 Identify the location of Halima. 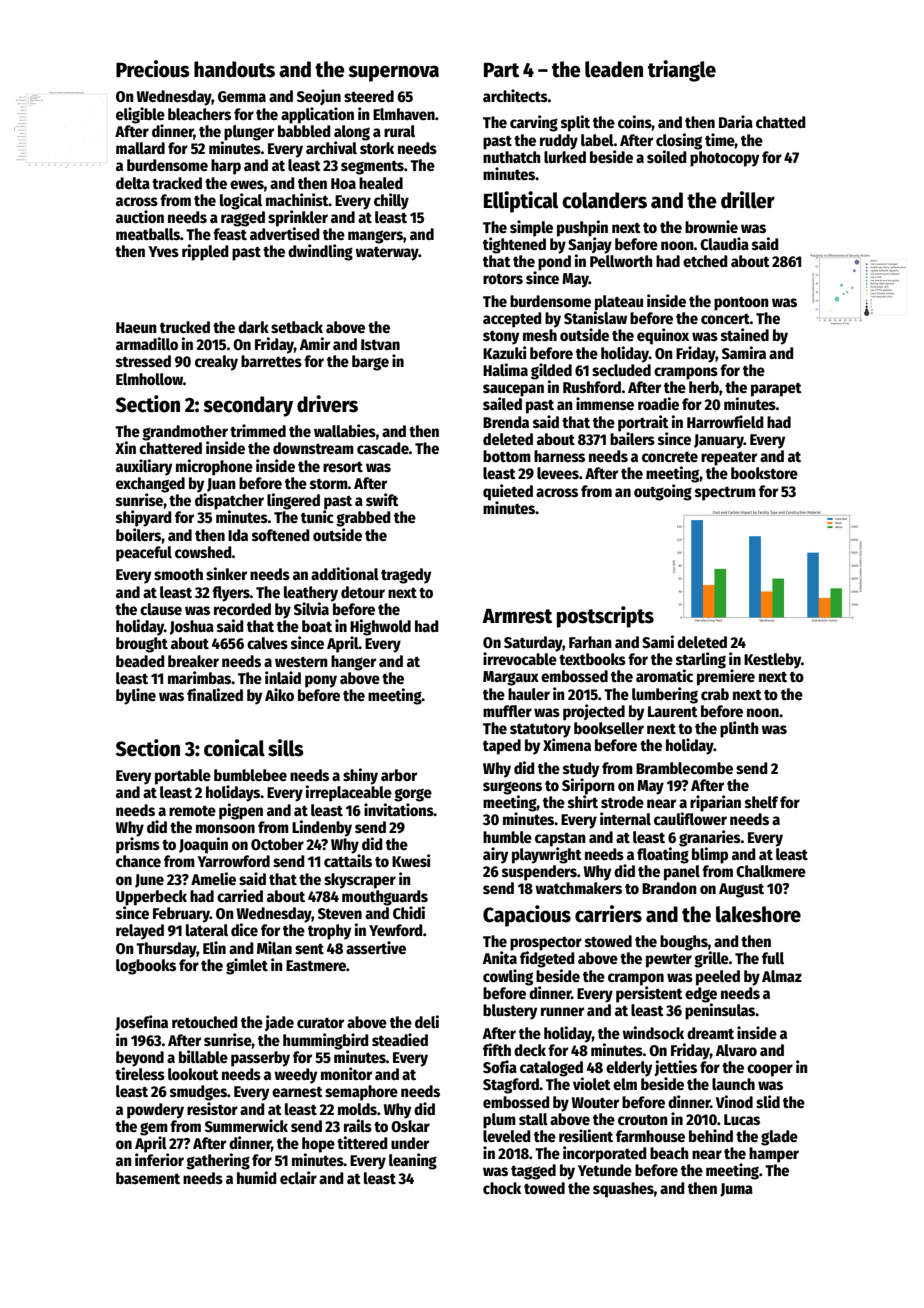
(505, 369).
